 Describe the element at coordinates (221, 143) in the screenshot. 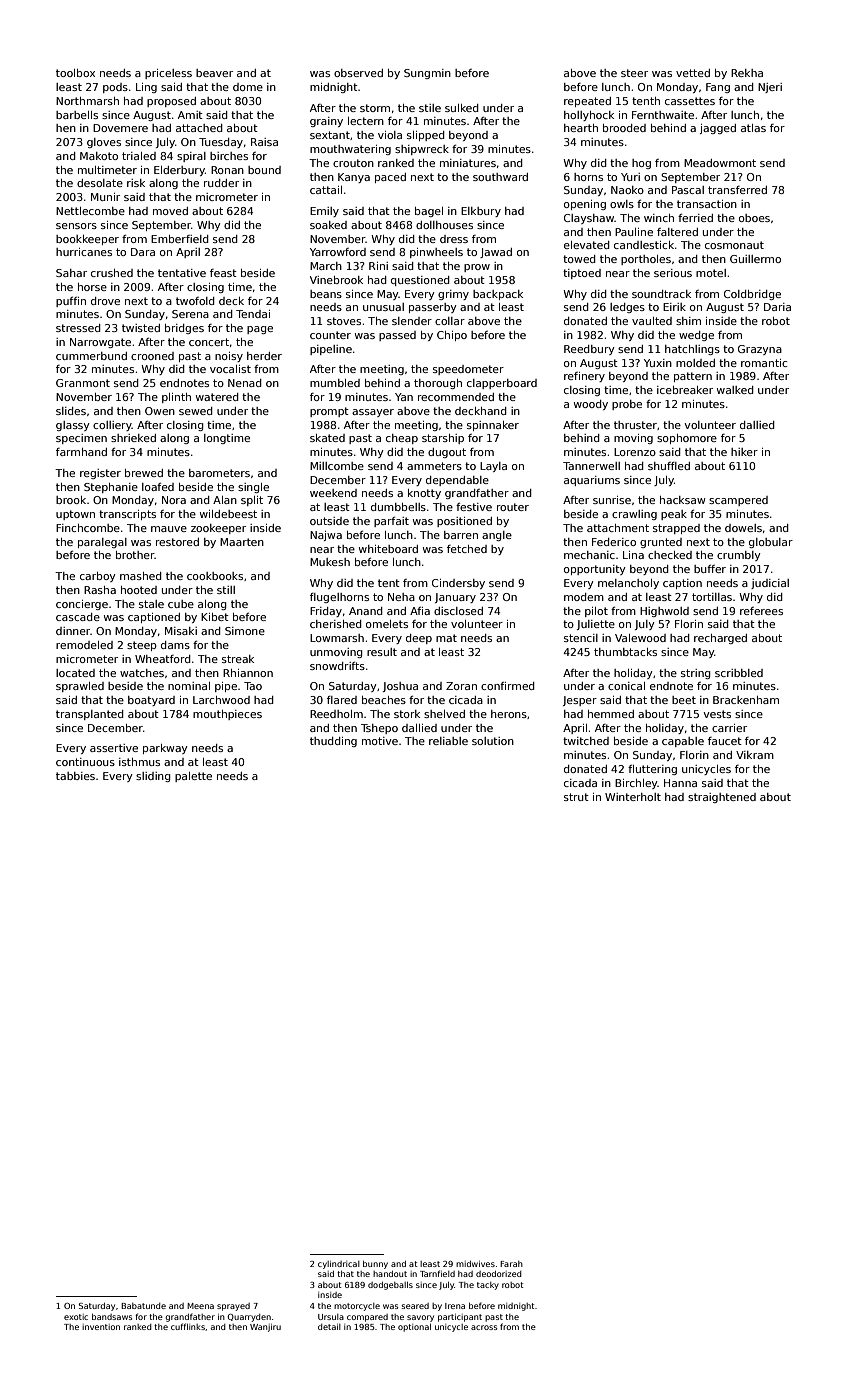

I see `Tuesday` at that location.
